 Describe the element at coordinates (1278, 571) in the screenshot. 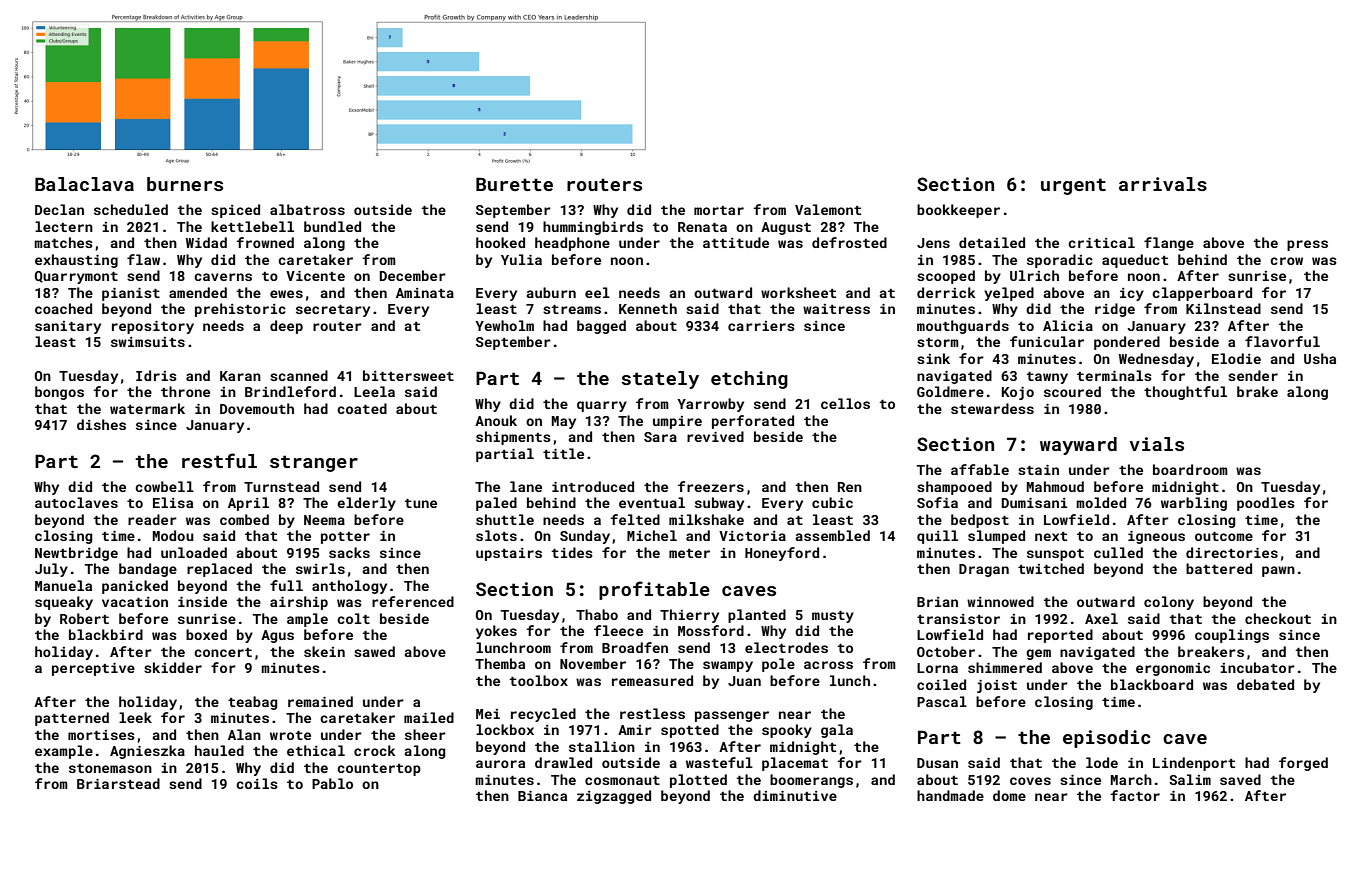

I see `pawn` at that location.
